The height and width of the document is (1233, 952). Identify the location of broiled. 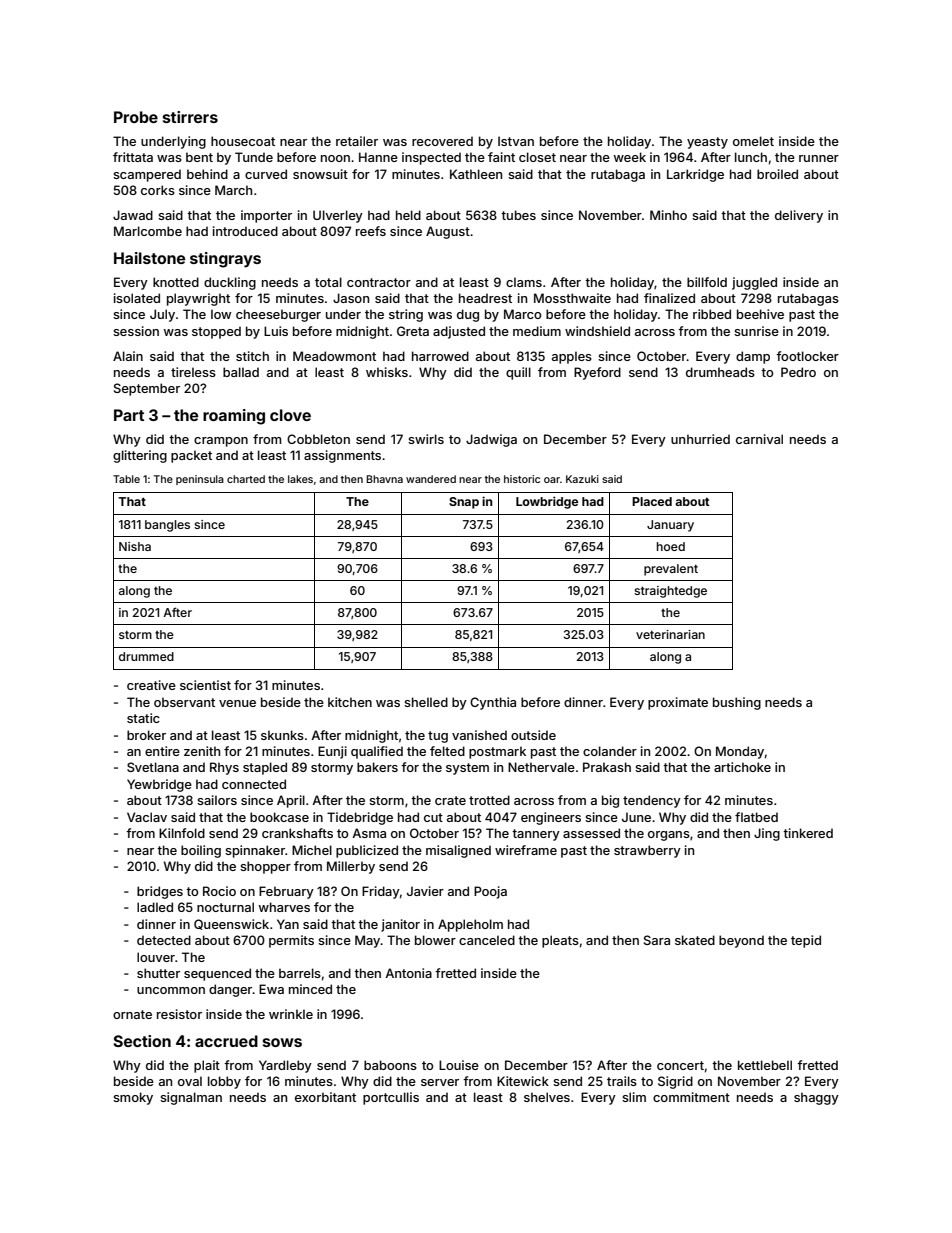
(777, 174).
